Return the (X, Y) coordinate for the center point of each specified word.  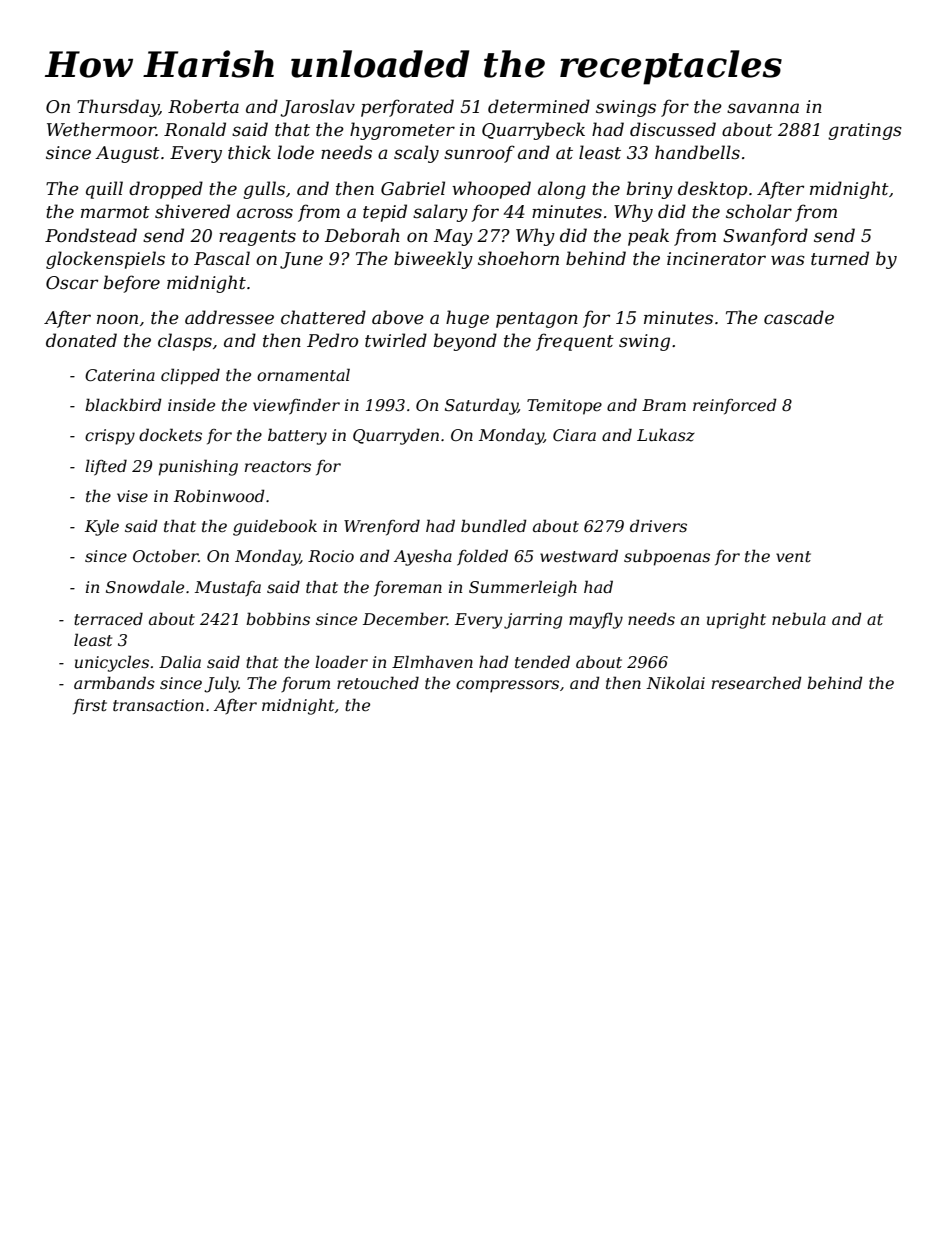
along (562, 190)
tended (542, 661)
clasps (185, 342)
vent (793, 556)
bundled (494, 525)
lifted (106, 467)
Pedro (332, 340)
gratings (865, 131)
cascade (799, 317)
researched (757, 682)
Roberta (203, 106)
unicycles (112, 663)
